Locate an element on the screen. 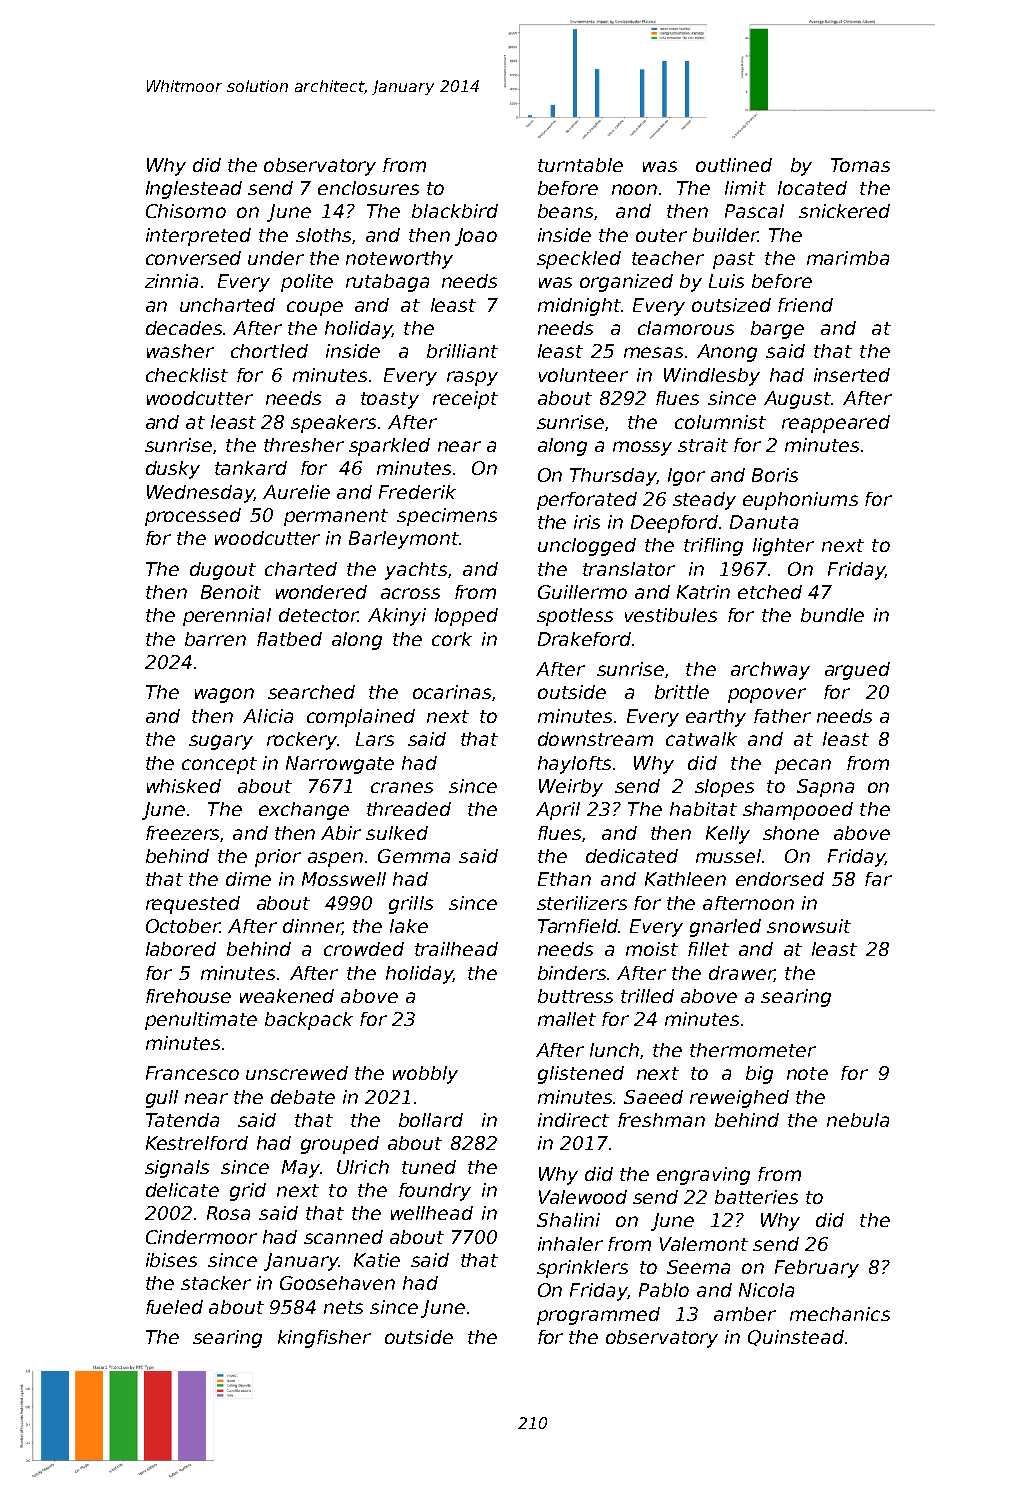 The image size is (1035, 1499). flatbed is located at coordinates (289, 639).
